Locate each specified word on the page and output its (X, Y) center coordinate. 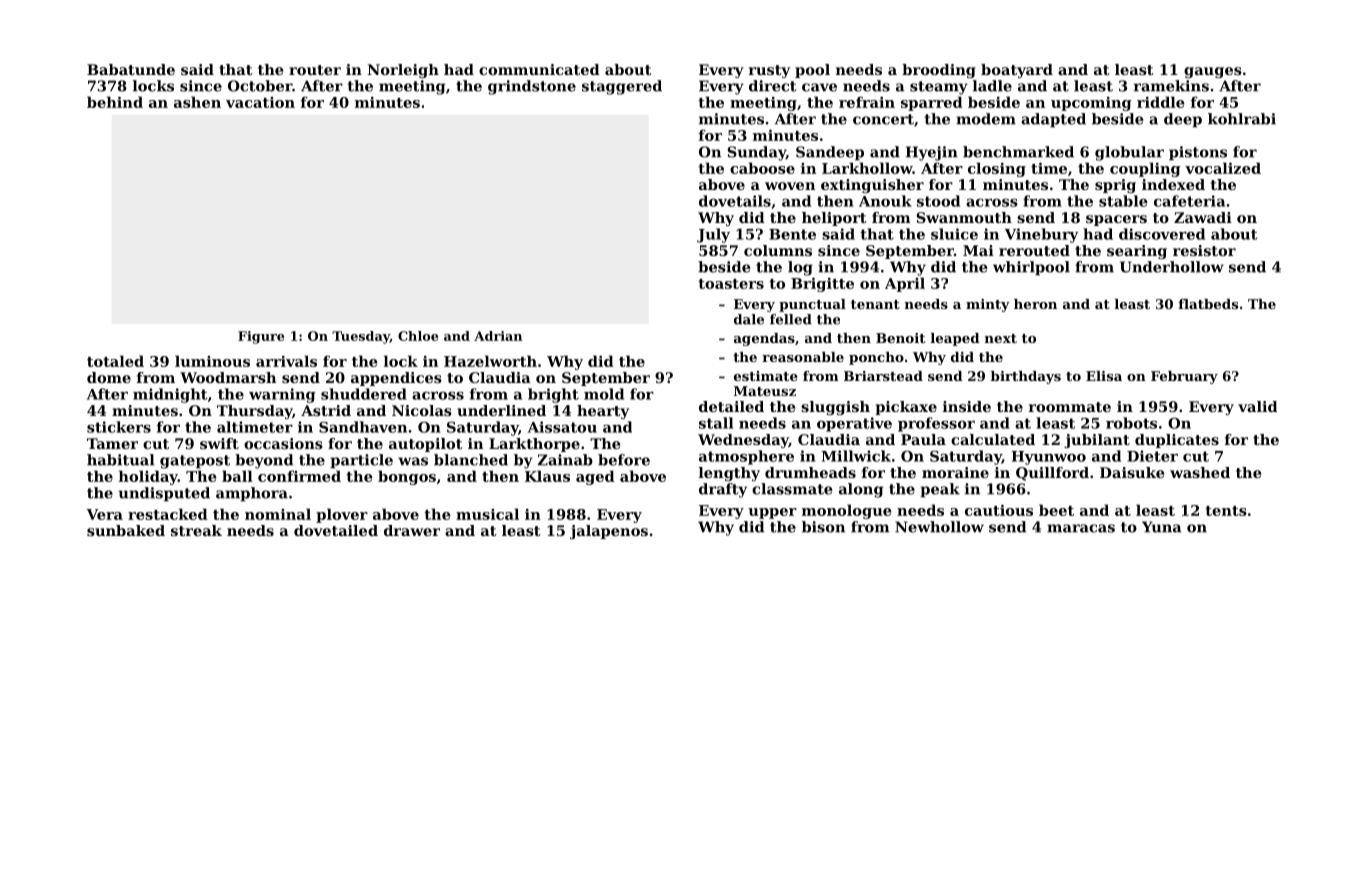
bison (823, 527)
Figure (261, 337)
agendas (764, 339)
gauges (1213, 72)
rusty (769, 71)
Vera (104, 514)
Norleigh (403, 71)
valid (1257, 406)
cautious (999, 510)
